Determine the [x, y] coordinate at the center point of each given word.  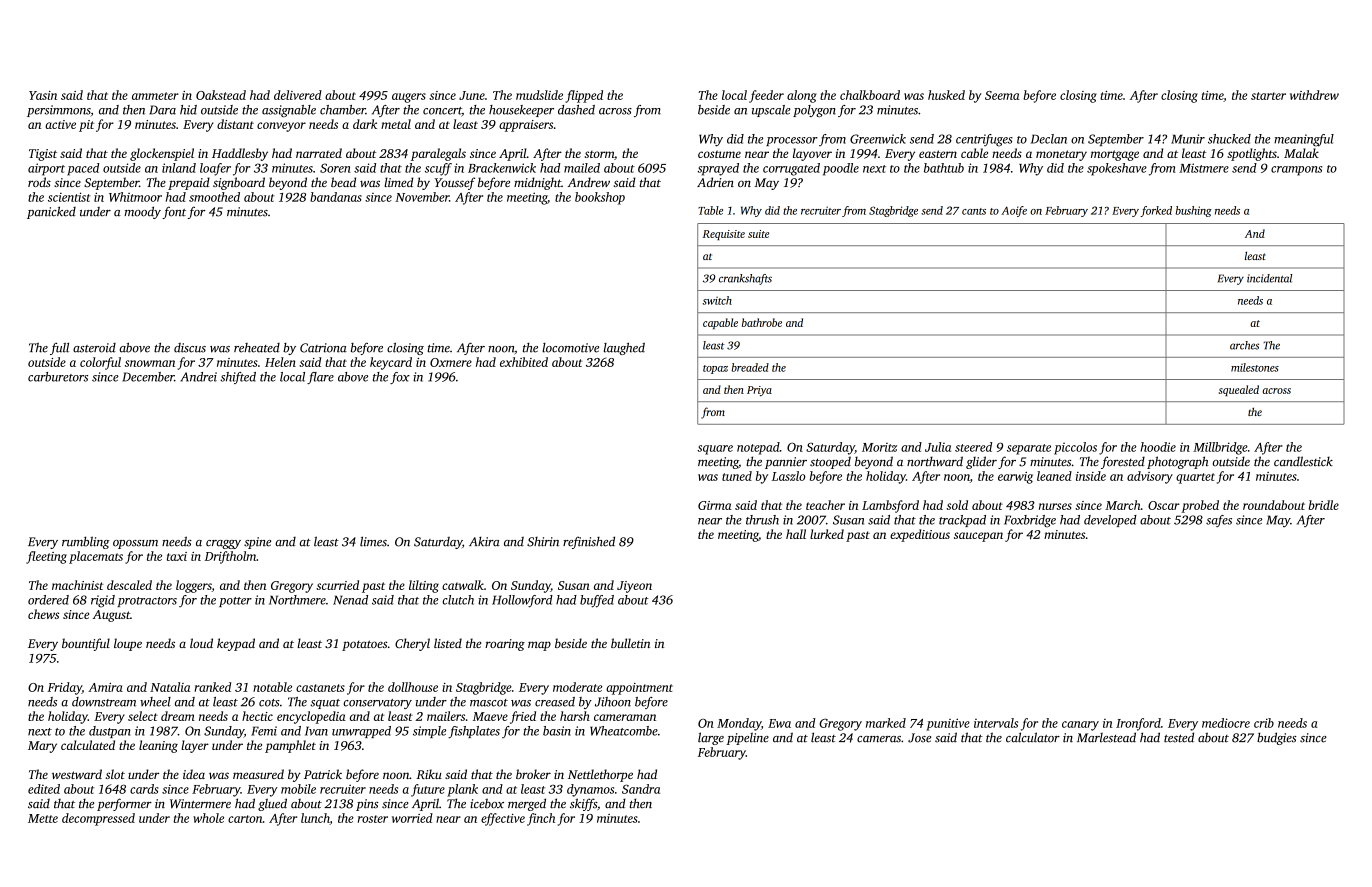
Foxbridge [1030, 521]
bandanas [336, 197]
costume [719, 154]
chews [43, 614]
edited [44, 789]
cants [974, 211]
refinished [589, 542]
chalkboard [870, 95]
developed [1110, 521]
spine [257, 543]
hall [796, 534]
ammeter [155, 96]
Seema [1002, 95]
